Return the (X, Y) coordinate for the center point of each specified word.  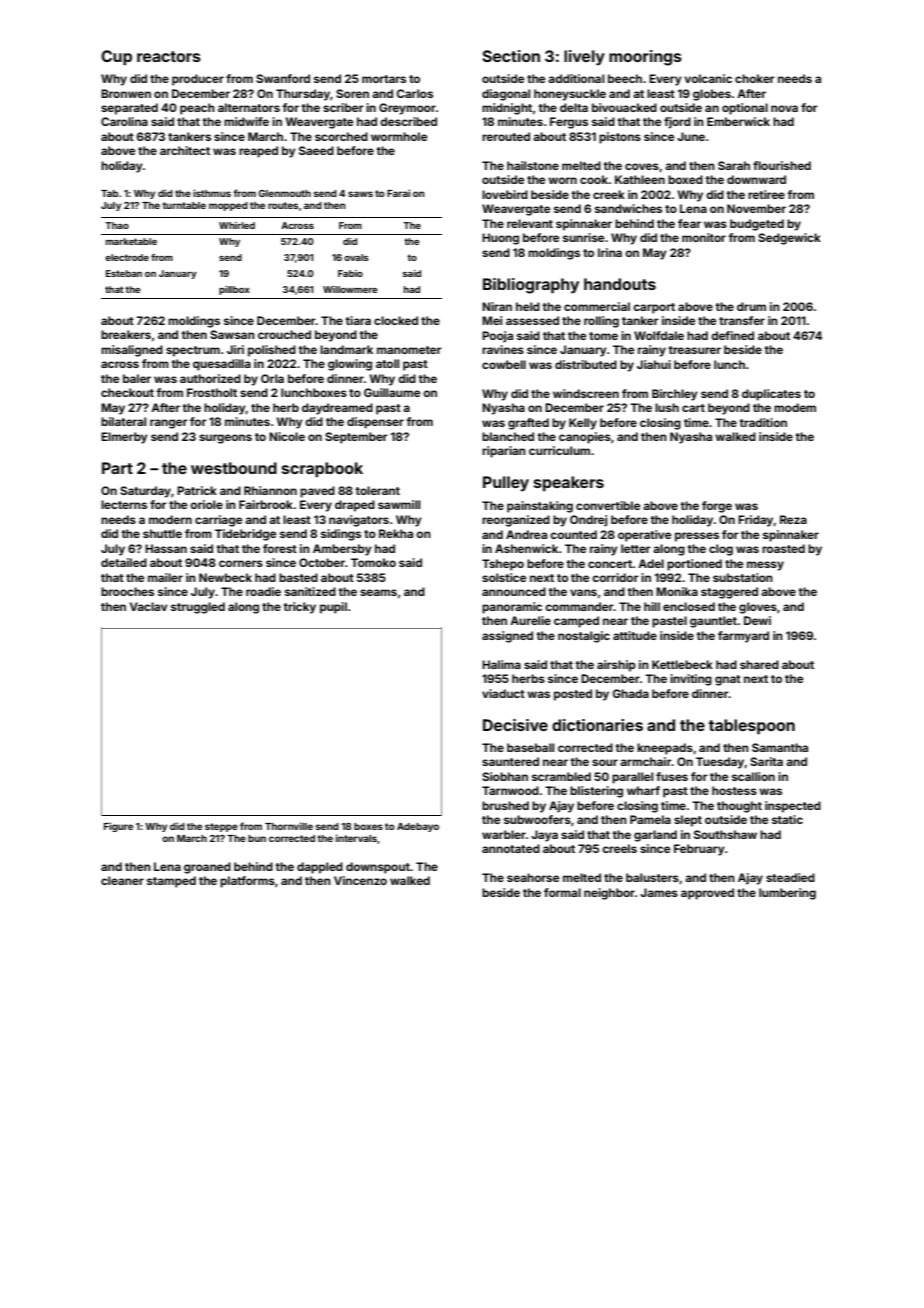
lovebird (505, 194)
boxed (685, 179)
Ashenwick (526, 548)
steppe (221, 827)
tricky (299, 608)
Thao (117, 225)
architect (185, 150)
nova (784, 108)
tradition (763, 422)
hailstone (533, 165)
